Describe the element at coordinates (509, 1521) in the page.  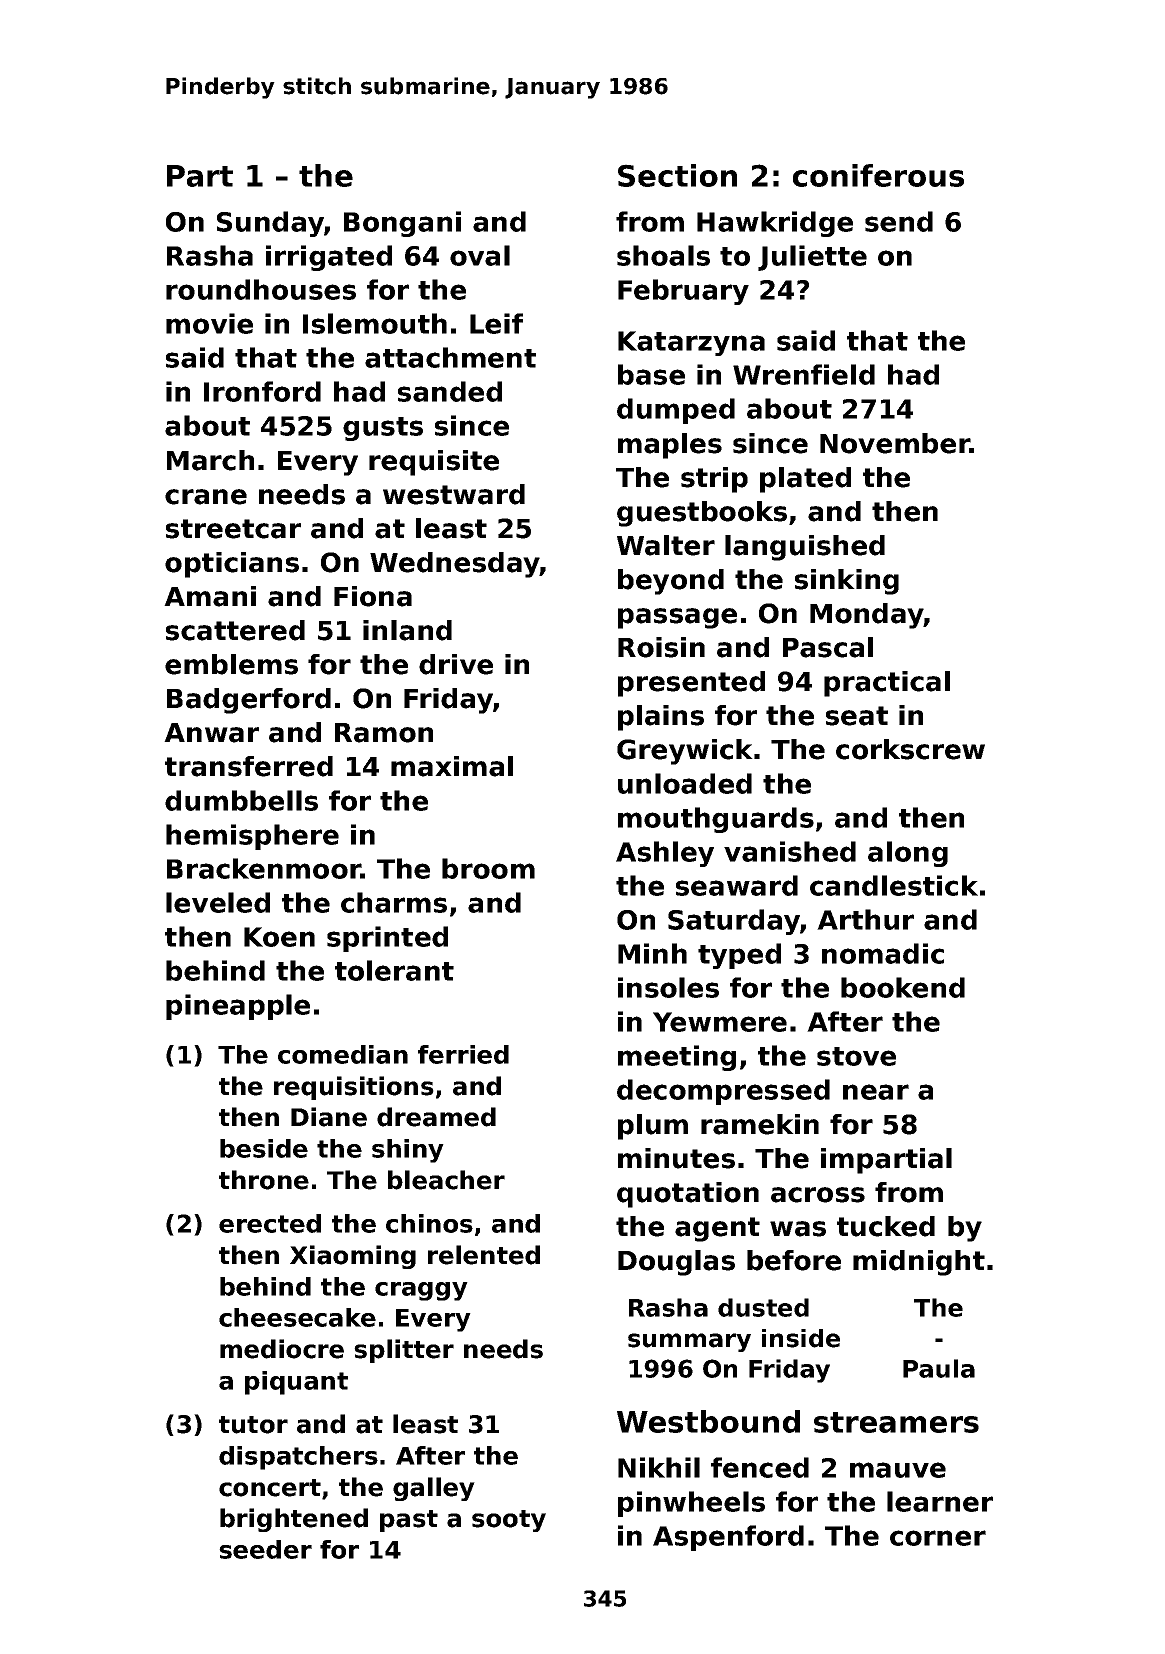
I see `sooty` at that location.
